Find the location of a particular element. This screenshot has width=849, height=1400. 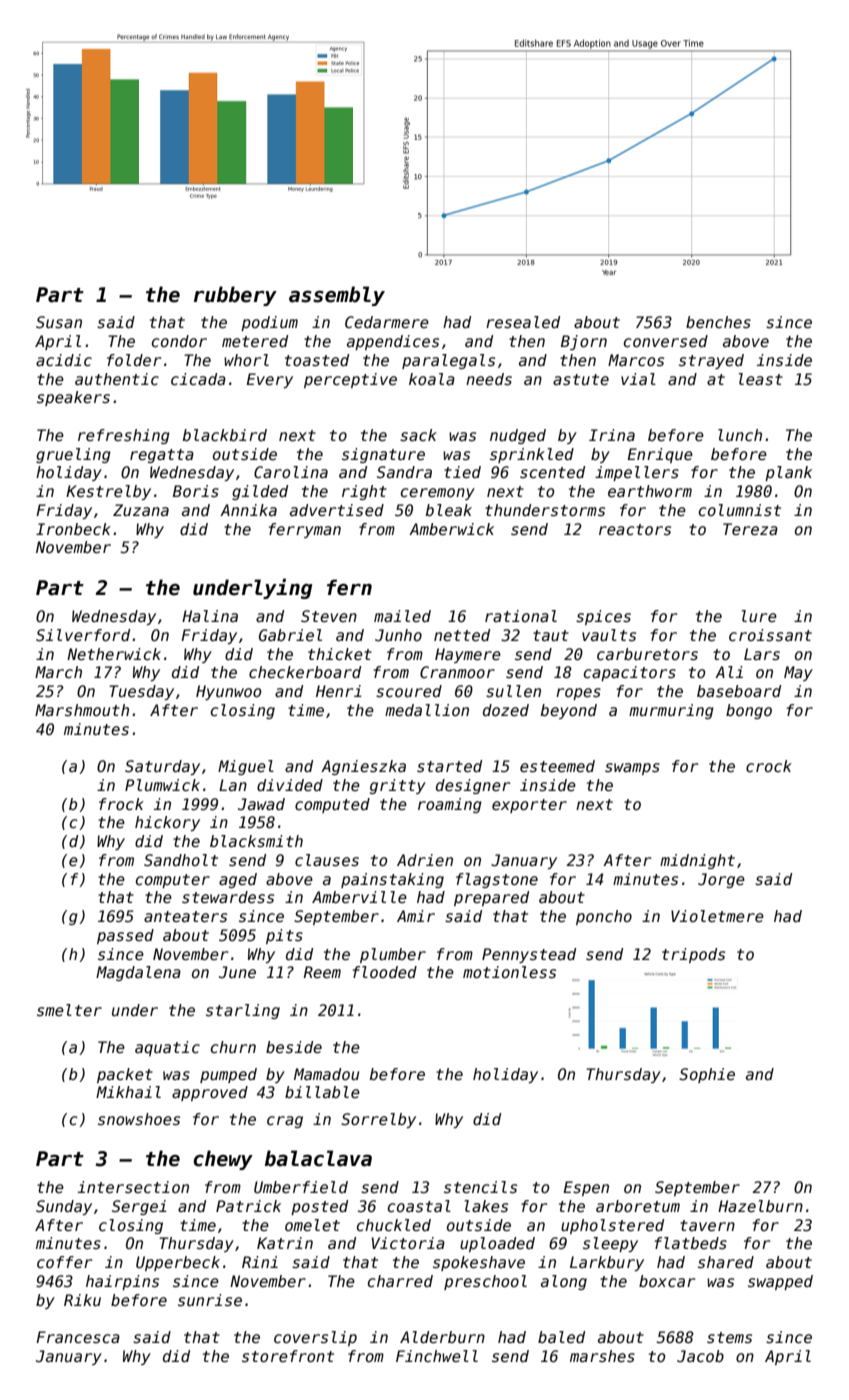

swamps is located at coordinates (632, 769).
